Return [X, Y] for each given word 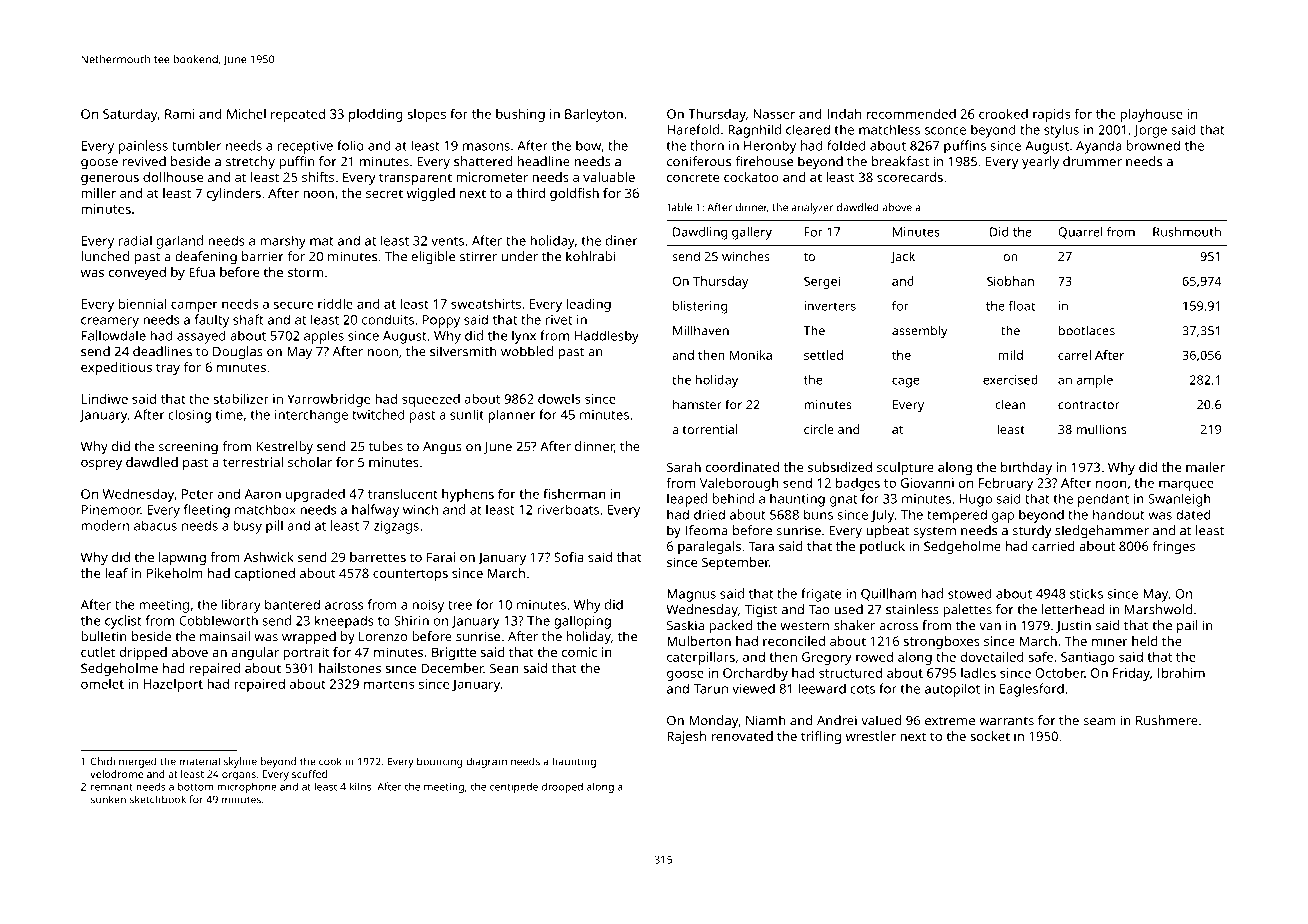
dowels [559, 399]
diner [622, 240]
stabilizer [241, 399]
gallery [752, 233]
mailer [1205, 467]
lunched [106, 256]
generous [110, 180]
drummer [1092, 161]
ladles [978, 672]
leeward [822, 688]
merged [138, 762]
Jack [903, 257]
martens [389, 684]
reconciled [794, 641]
